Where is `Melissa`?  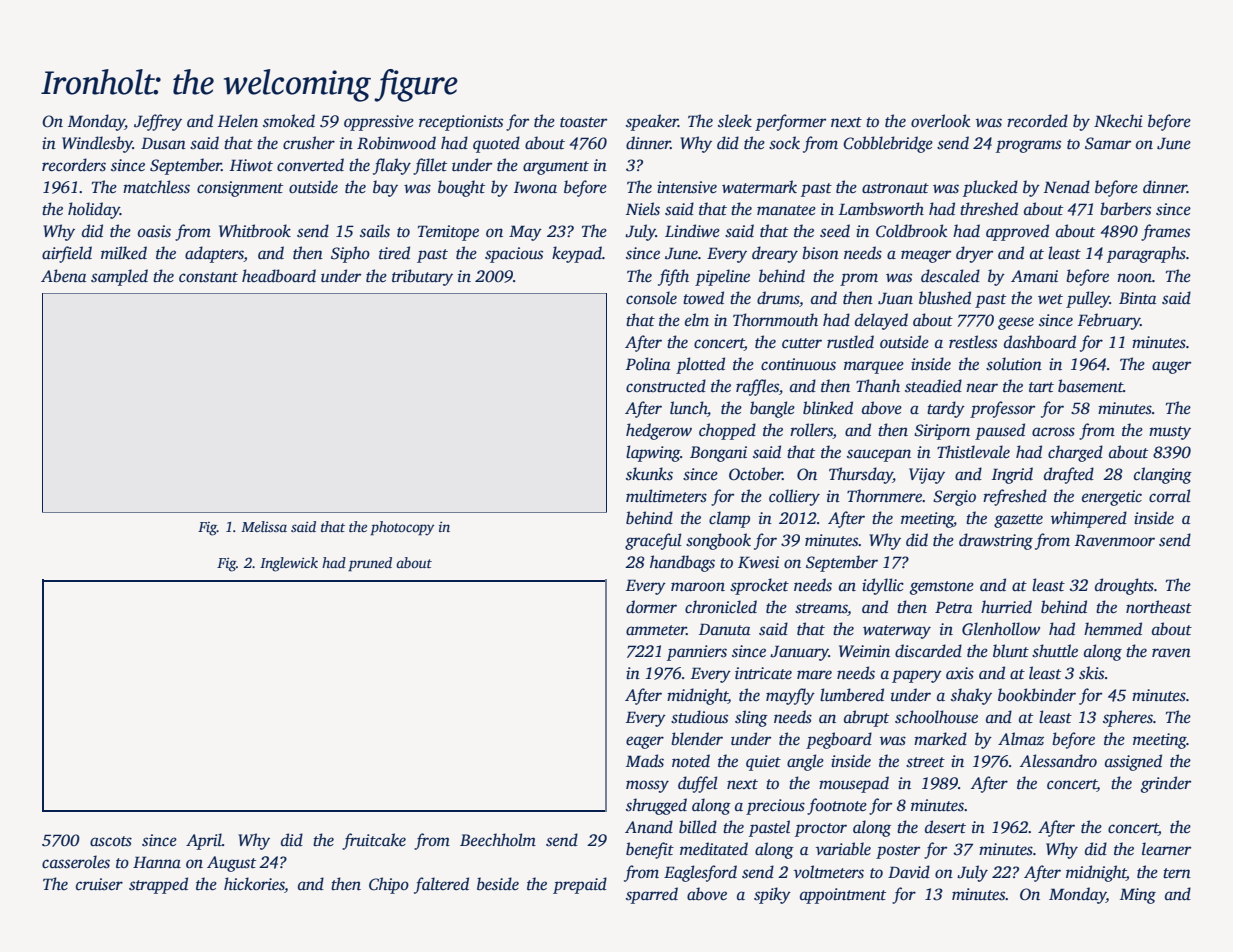
Melissa is located at coordinates (264, 526).
